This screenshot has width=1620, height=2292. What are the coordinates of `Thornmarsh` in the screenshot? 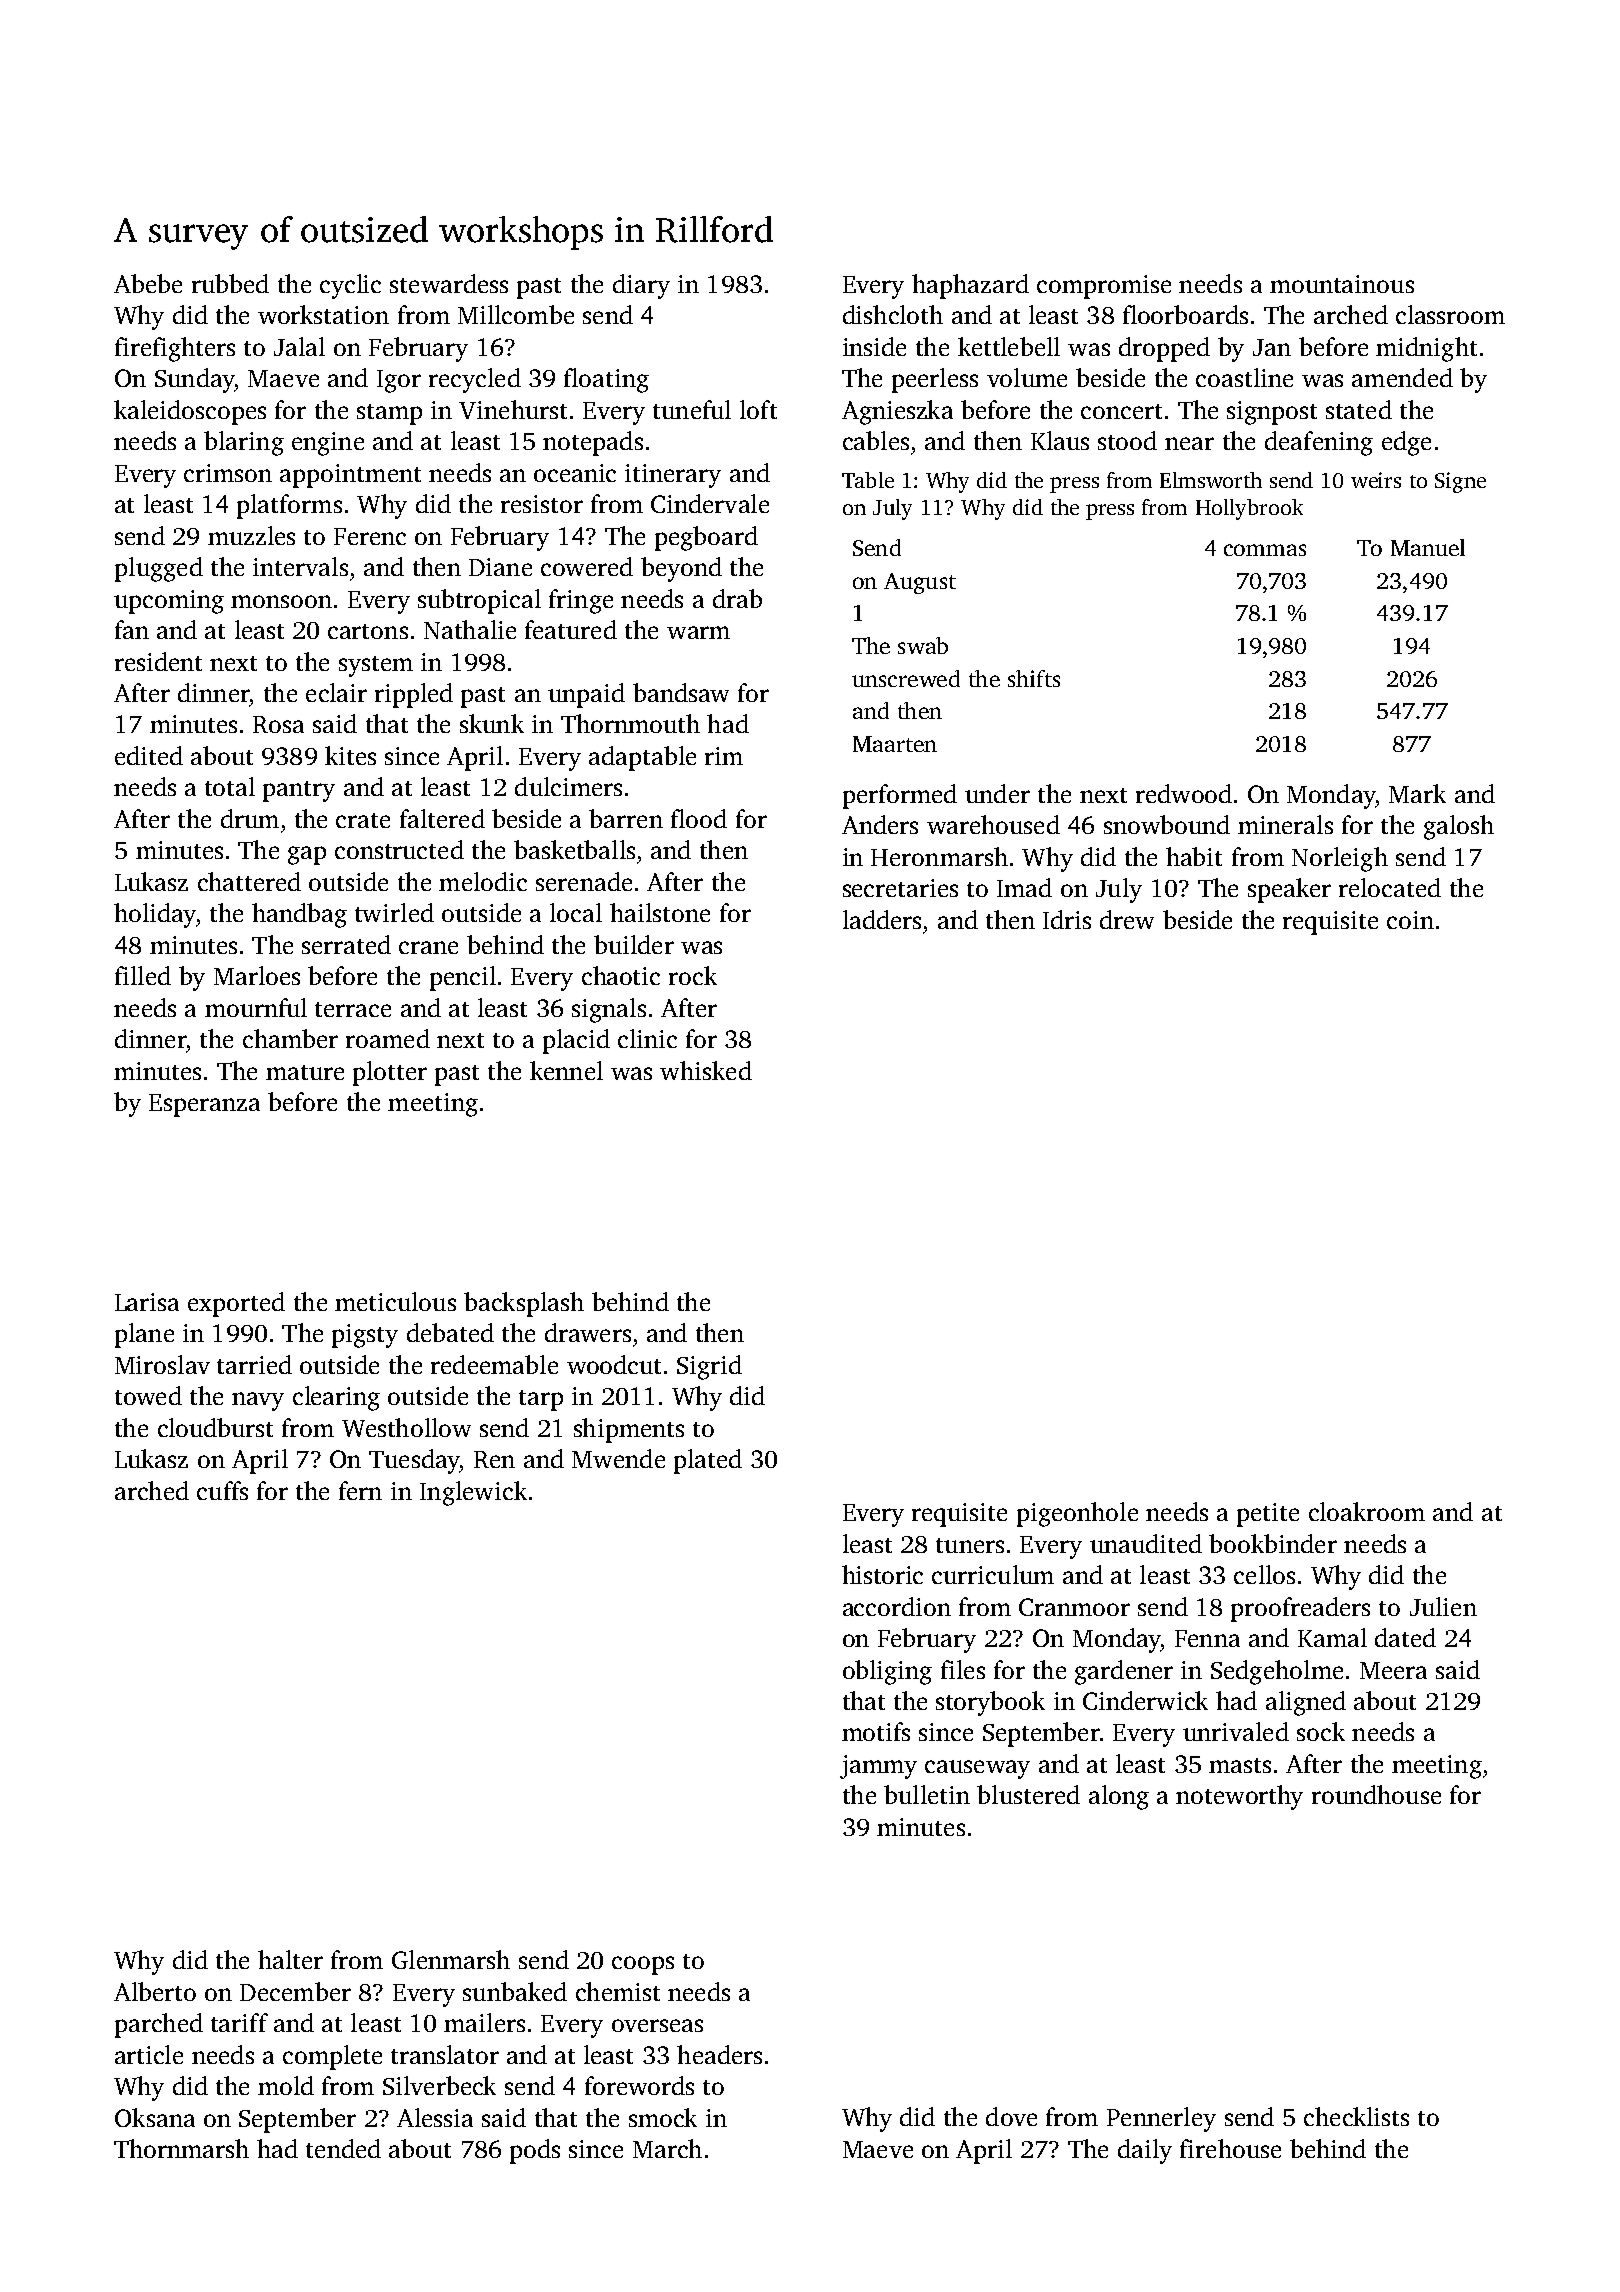 It's located at (181, 2148).
